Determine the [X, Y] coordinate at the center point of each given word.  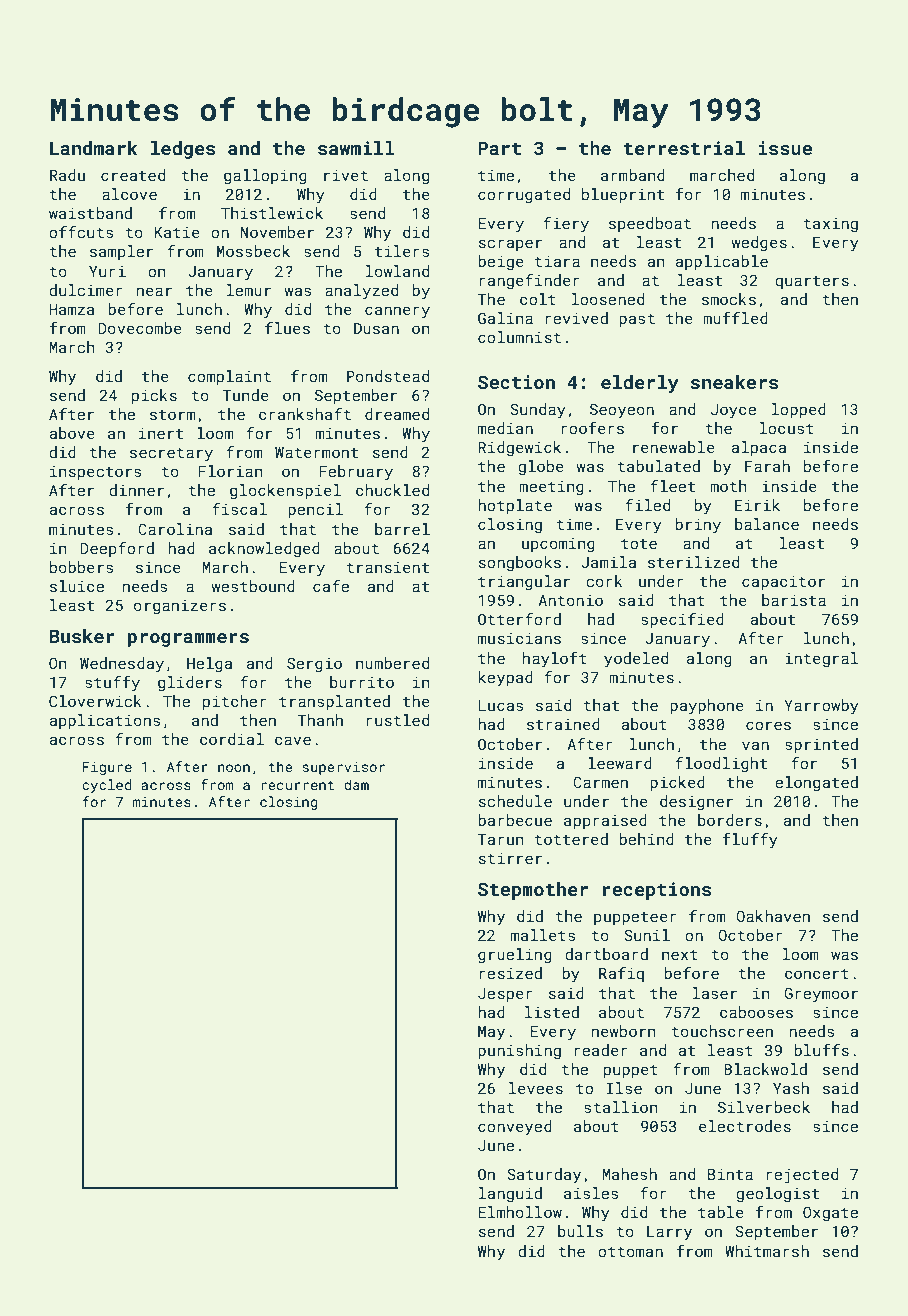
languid [510, 1195]
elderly [640, 384]
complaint [229, 377]
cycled [107, 786]
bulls [580, 1231]
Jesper [505, 995]
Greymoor [821, 995]
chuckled [392, 490]
